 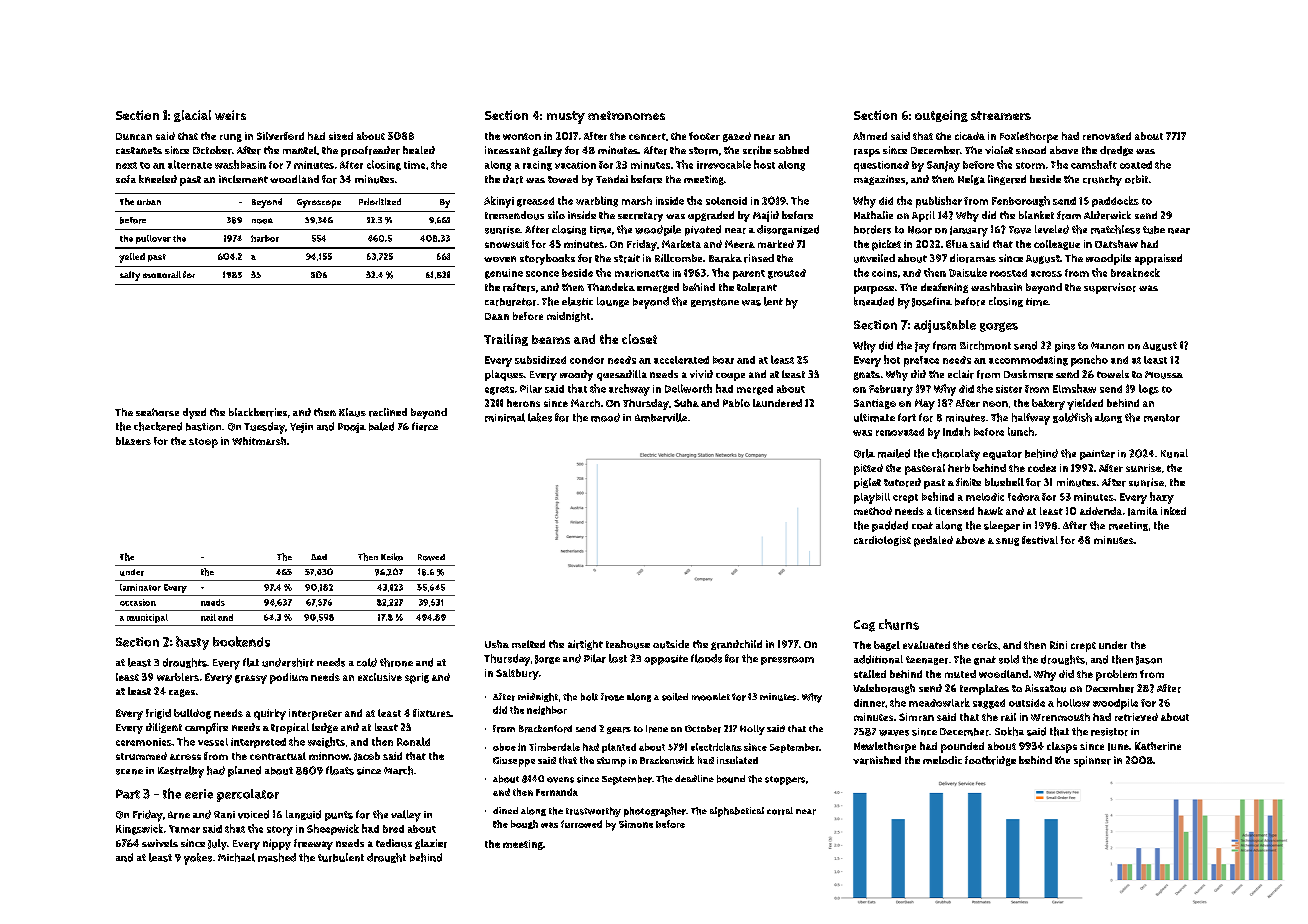 I want to click on yielded, so click(x=1085, y=404).
